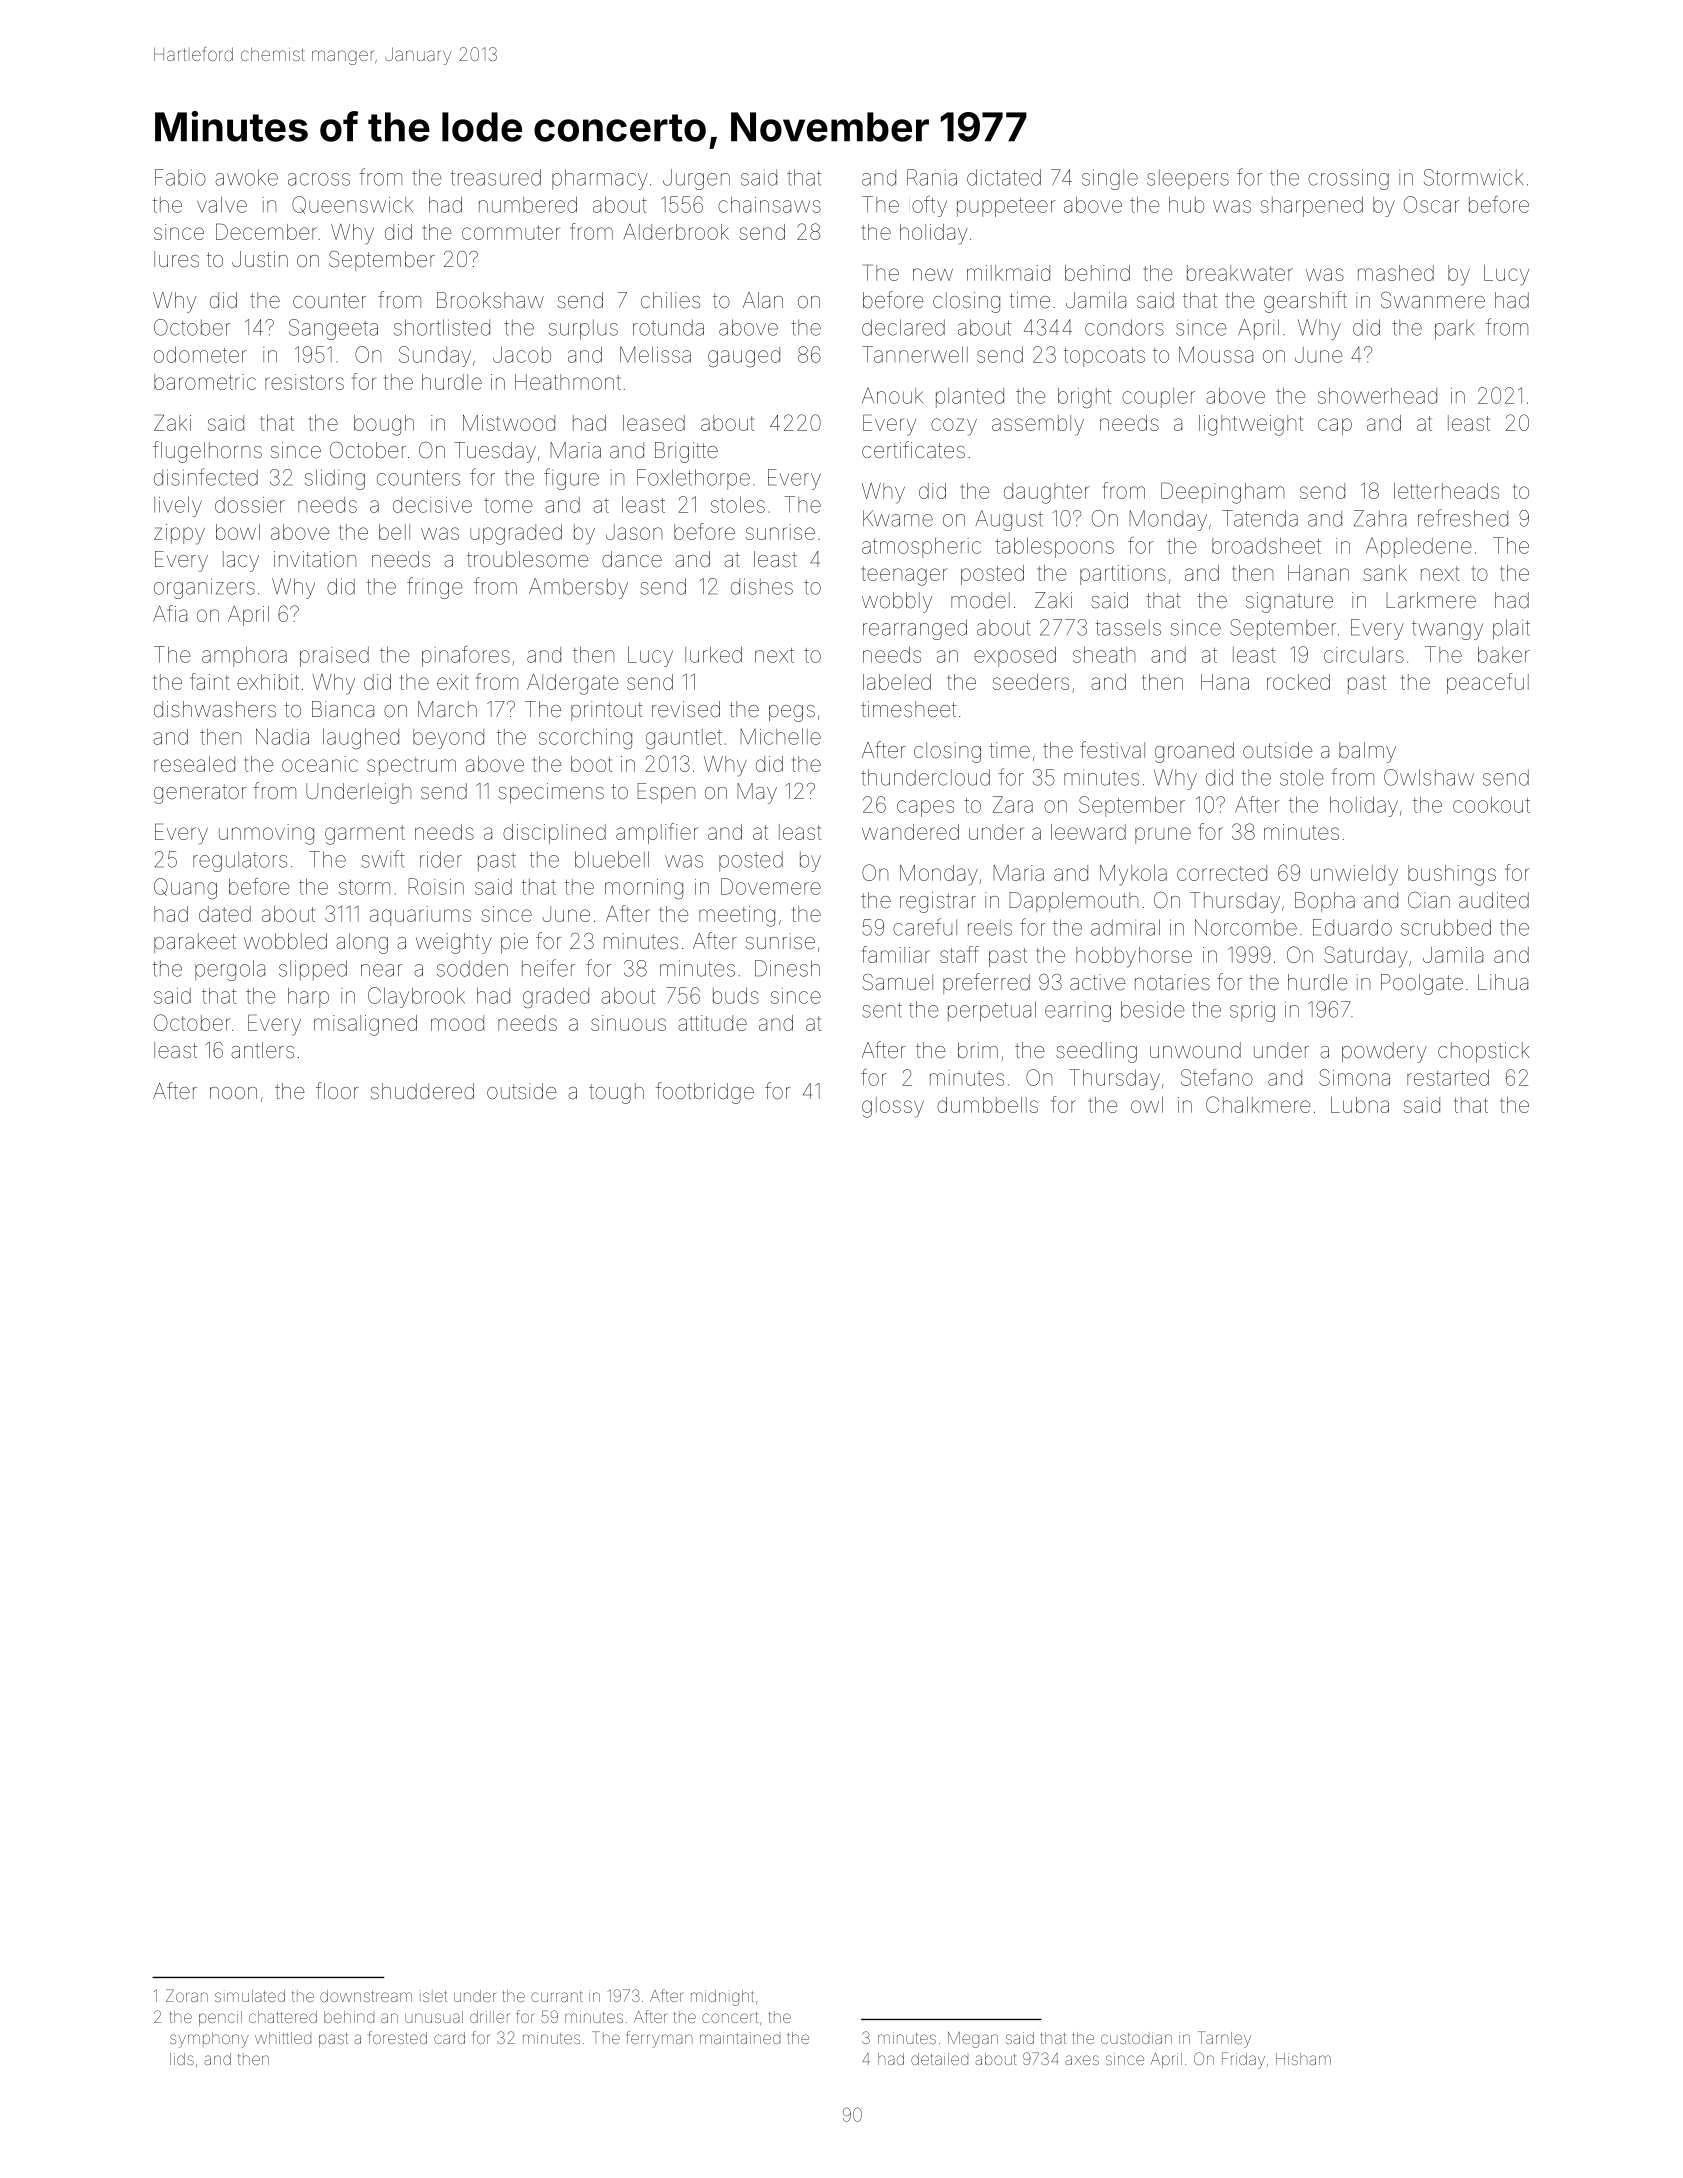  I want to click on Oscar, so click(1432, 204).
